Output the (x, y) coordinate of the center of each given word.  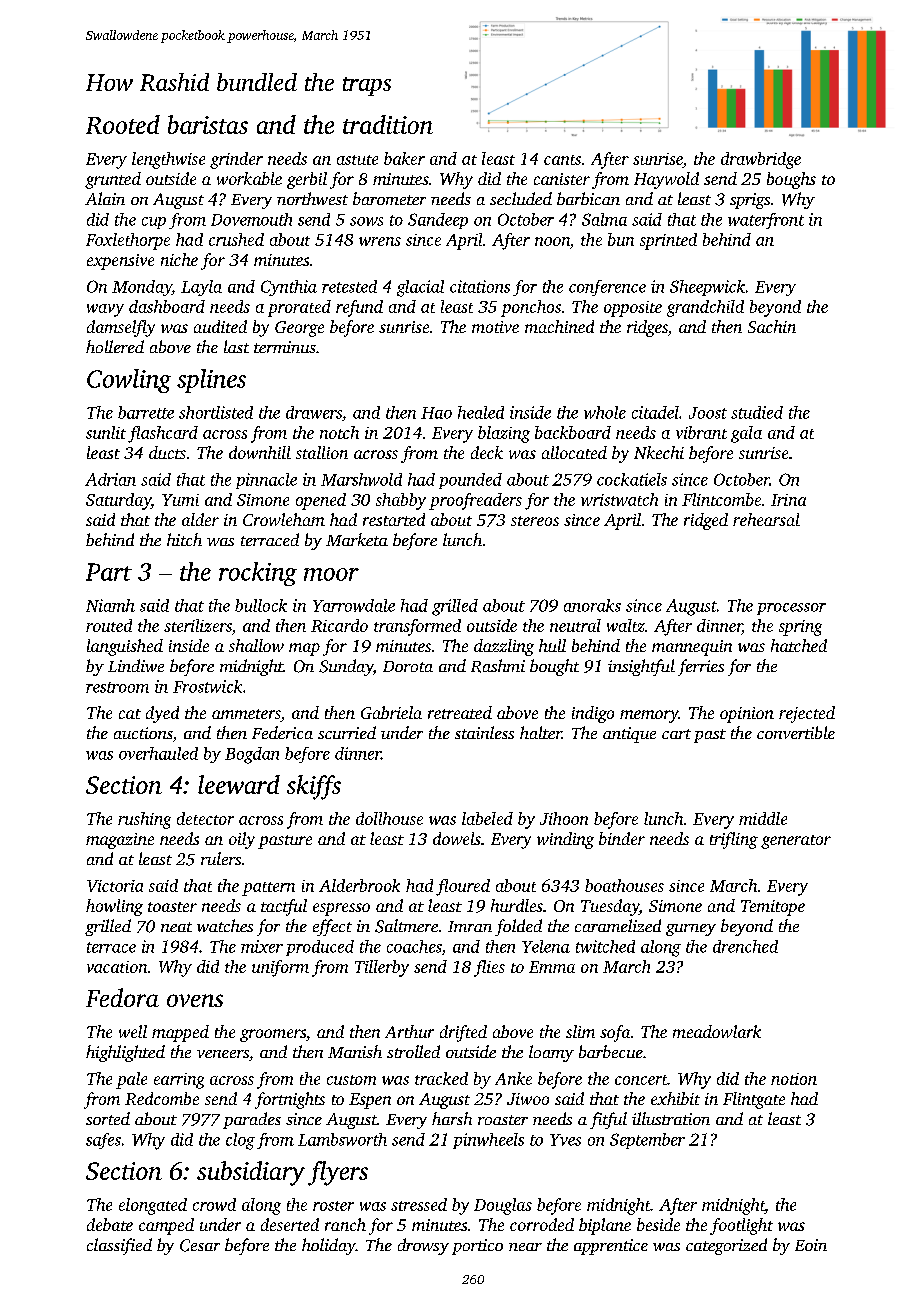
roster (333, 1206)
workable (249, 178)
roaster (503, 1120)
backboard (573, 432)
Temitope (773, 908)
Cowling (129, 381)
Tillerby (382, 968)
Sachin (772, 326)
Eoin (811, 1245)
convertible (796, 732)
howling (114, 907)
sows (366, 221)
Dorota (408, 666)
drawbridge (761, 160)
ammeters (246, 714)
